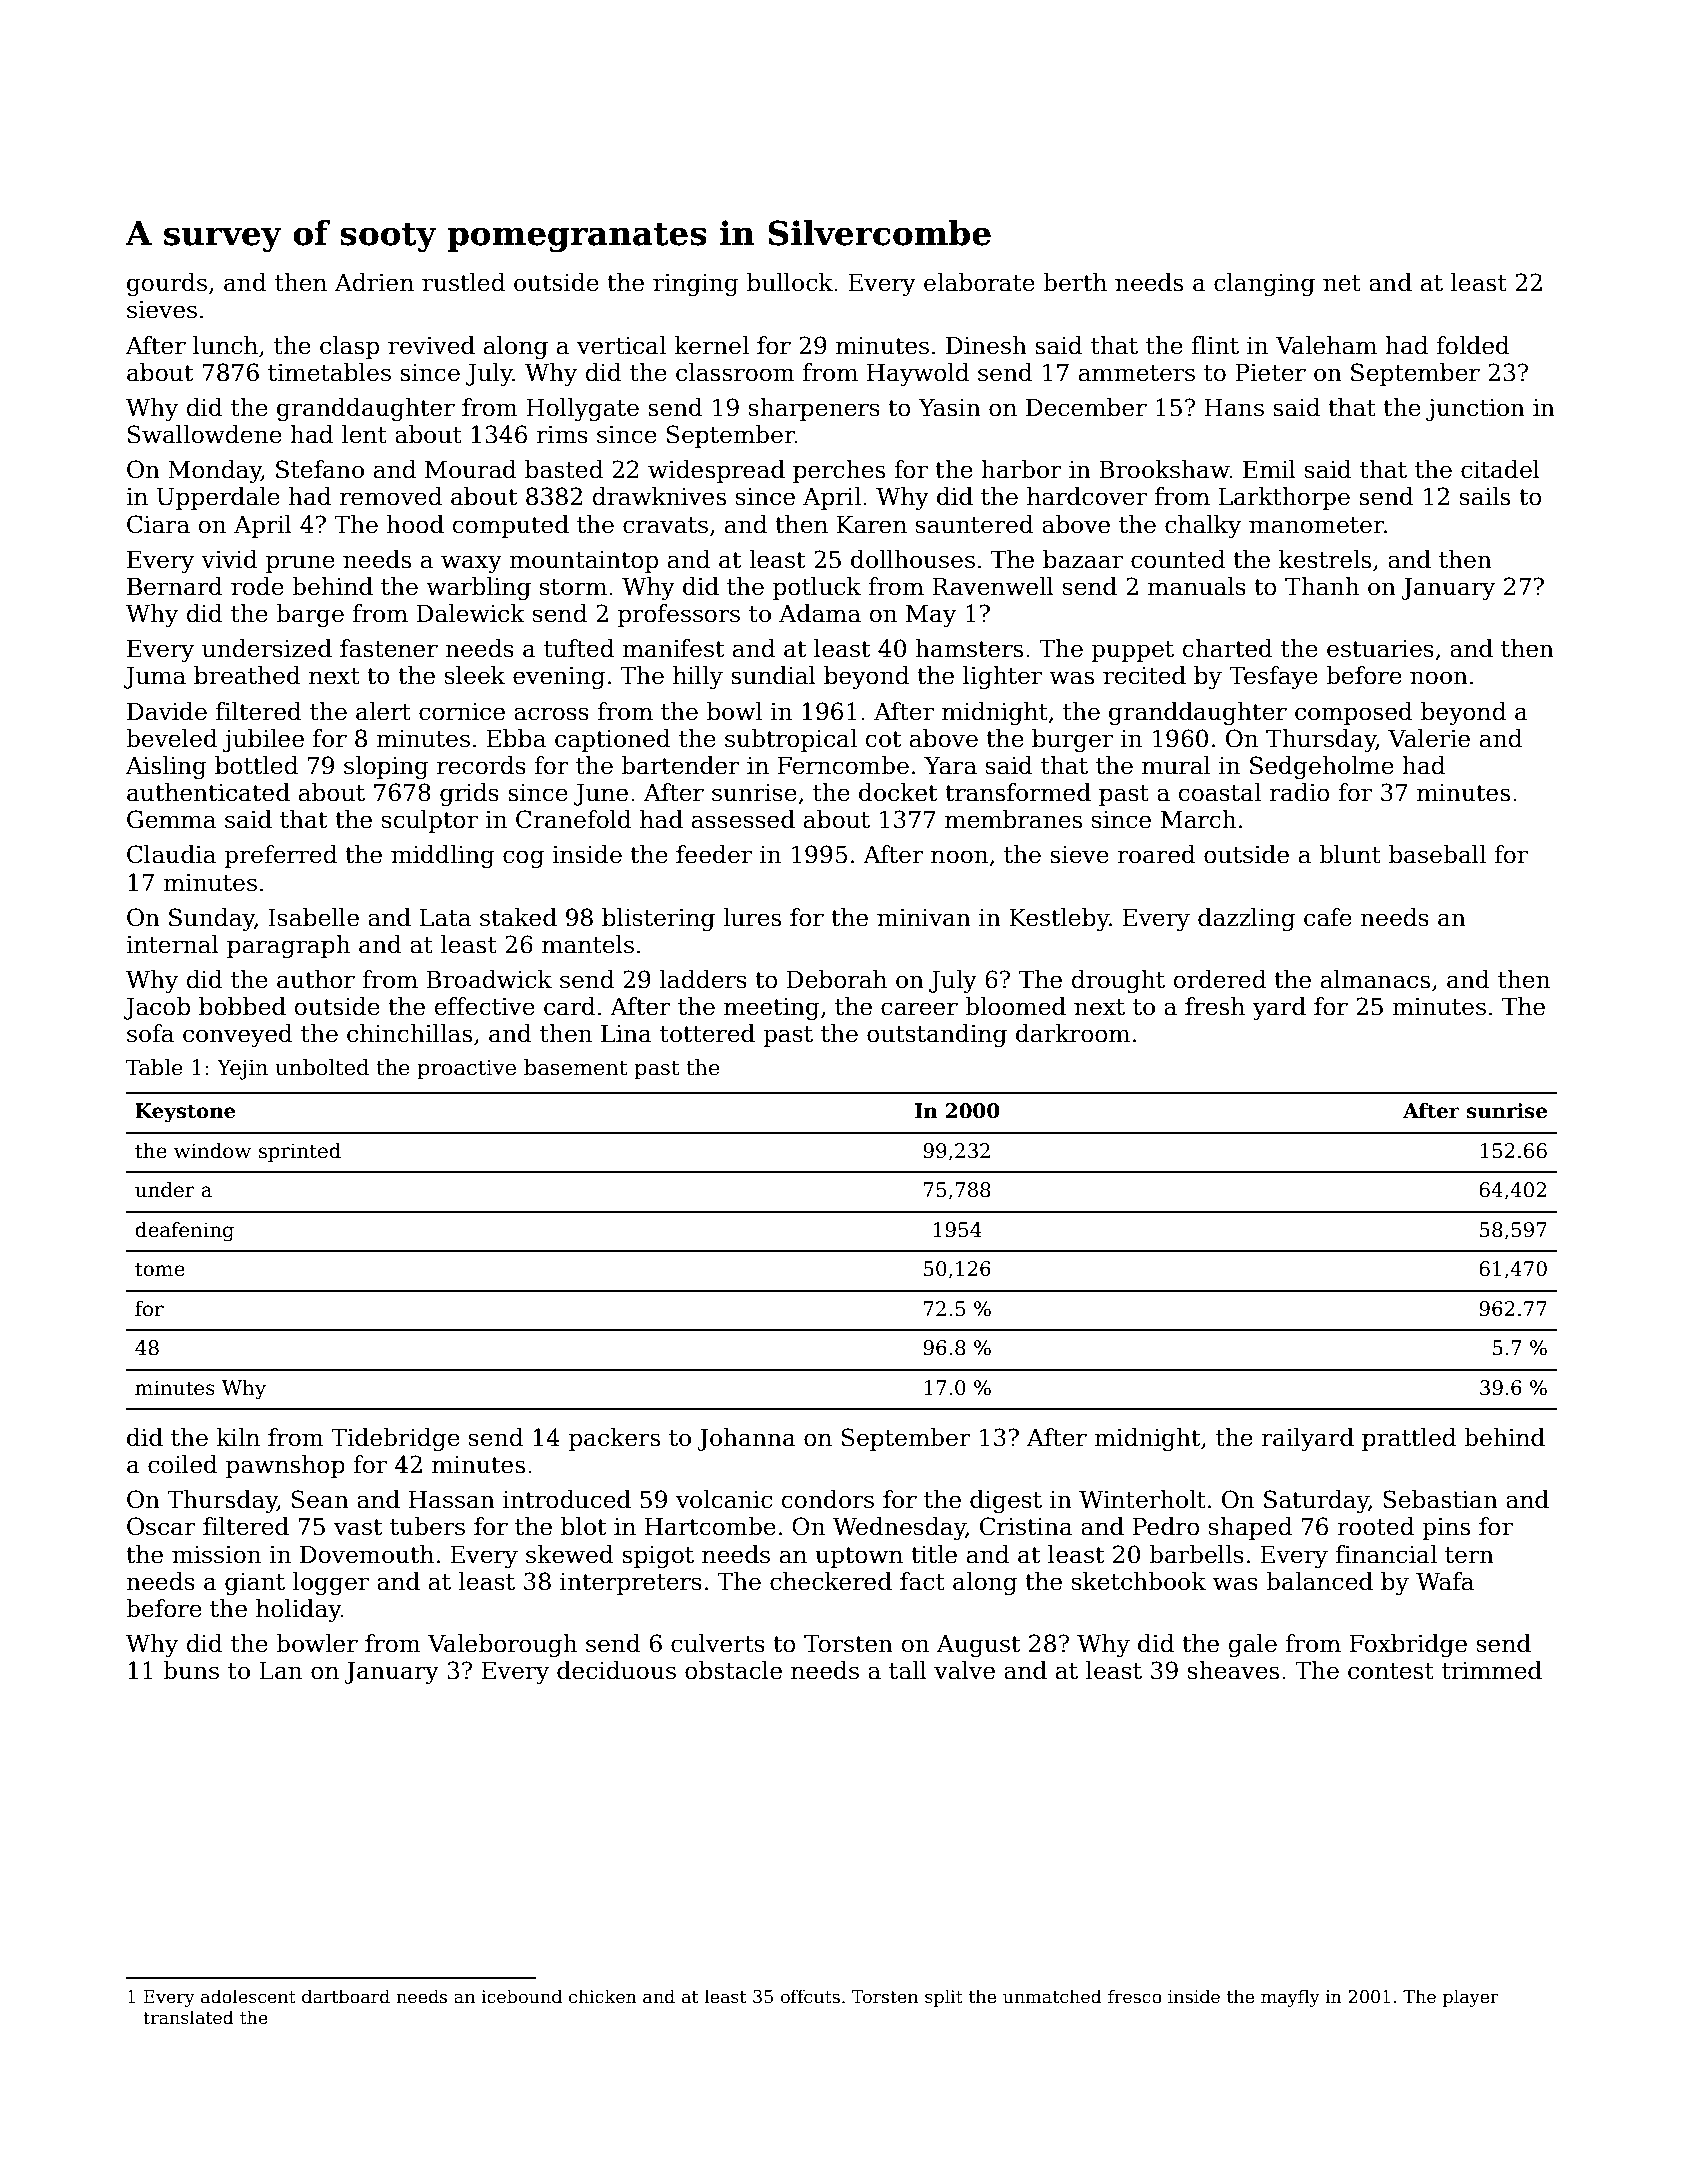 The width and height of the document is (1683, 2178). Describe the element at coordinates (1273, 677) in the document. I see `Tesfaye` at that location.
